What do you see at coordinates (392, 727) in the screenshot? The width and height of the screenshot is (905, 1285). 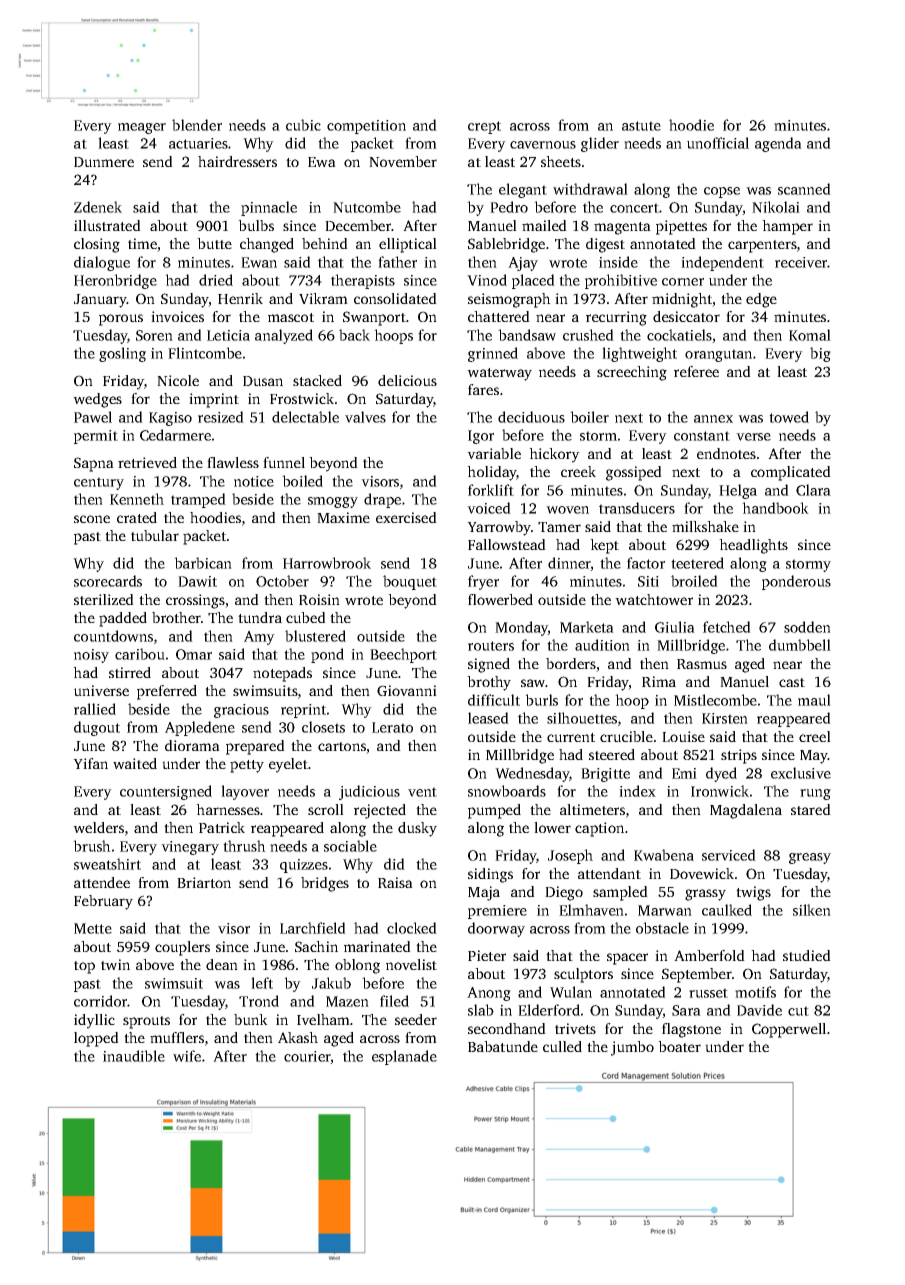 I see `Lerato` at bounding box center [392, 727].
